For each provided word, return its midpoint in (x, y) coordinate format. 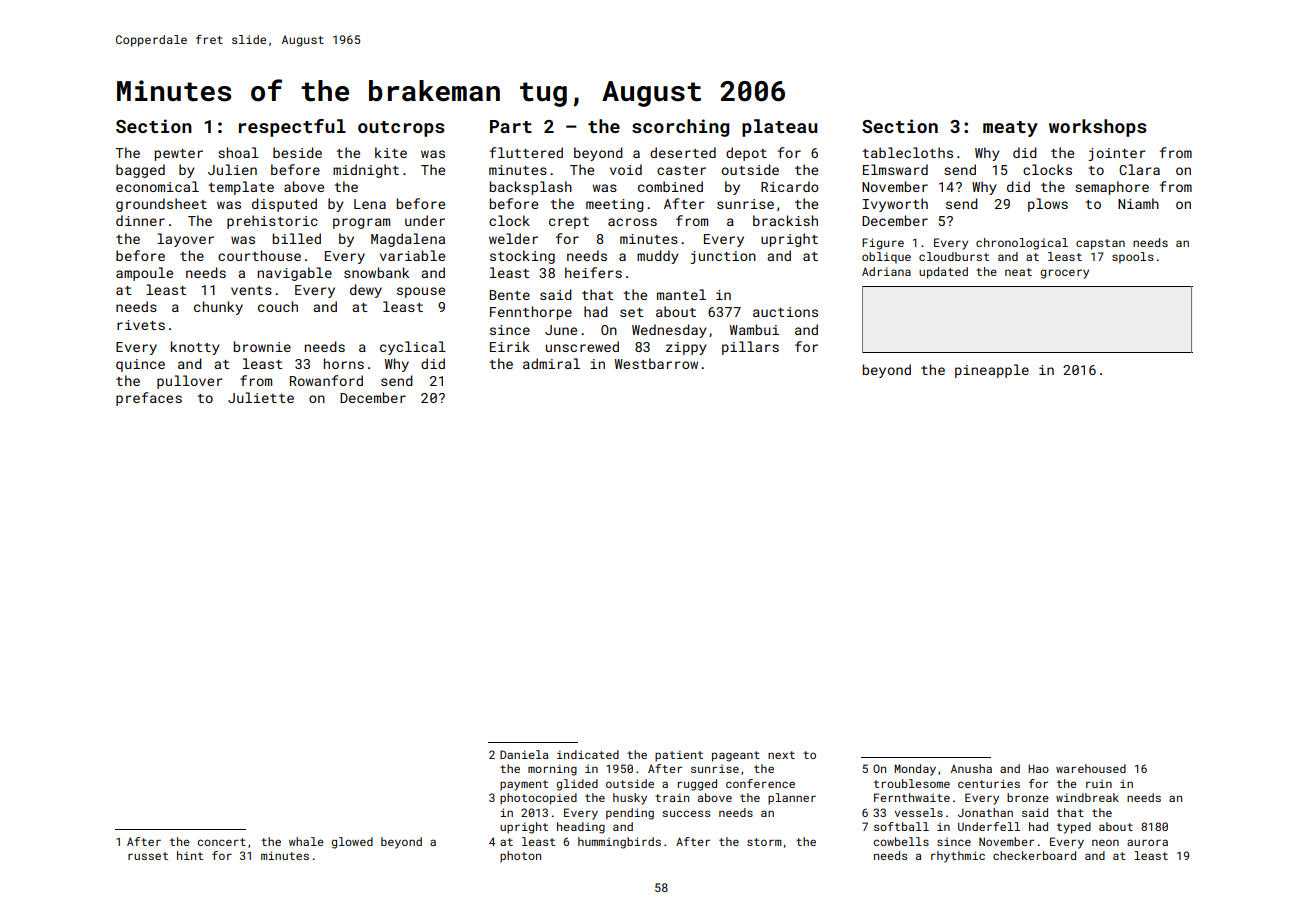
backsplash (531, 188)
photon (520, 857)
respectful (292, 128)
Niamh (1138, 203)
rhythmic (958, 857)
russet (148, 856)
